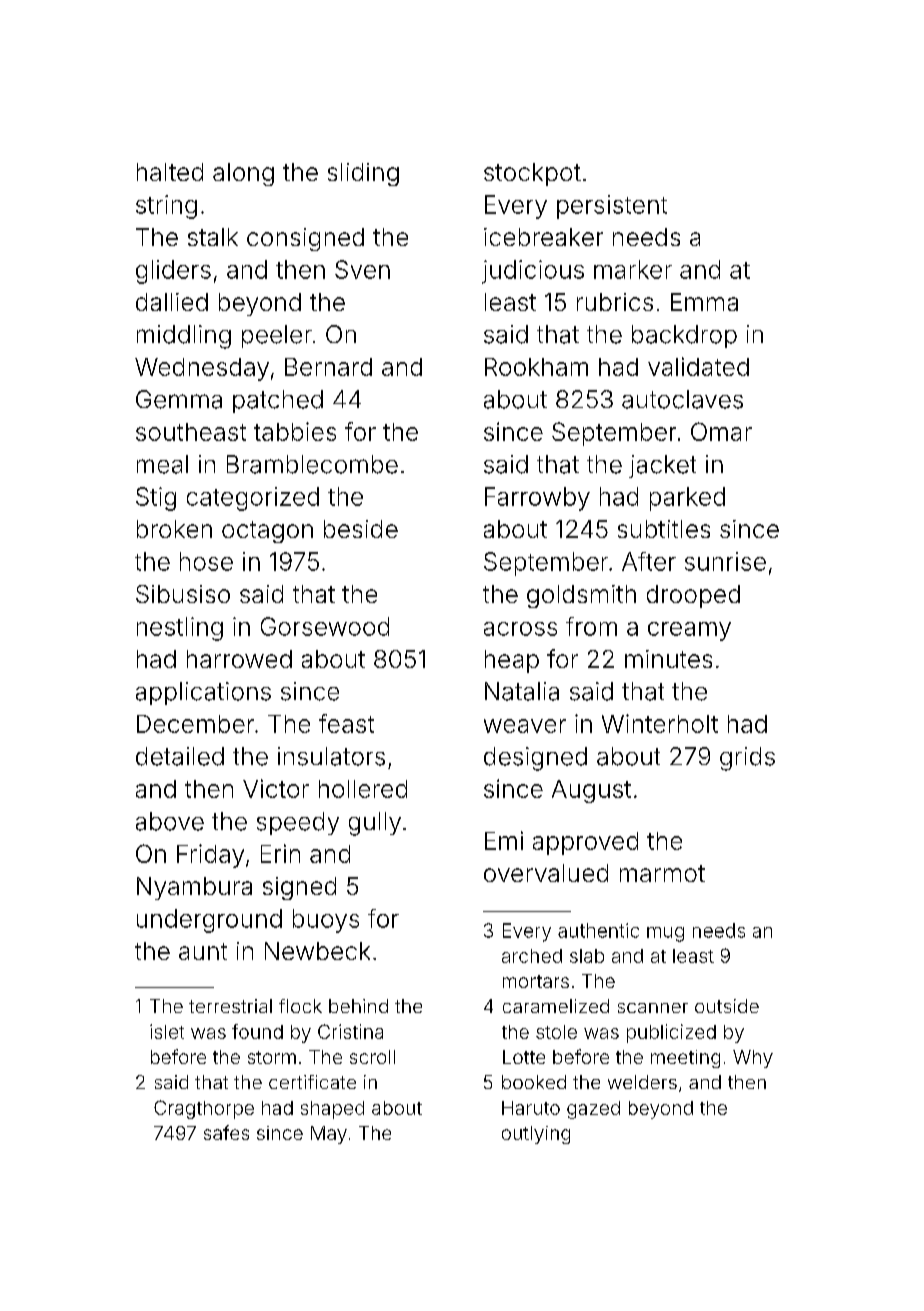  What do you see at coordinates (612, 207) in the screenshot?
I see `persistent` at bounding box center [612, 207].
